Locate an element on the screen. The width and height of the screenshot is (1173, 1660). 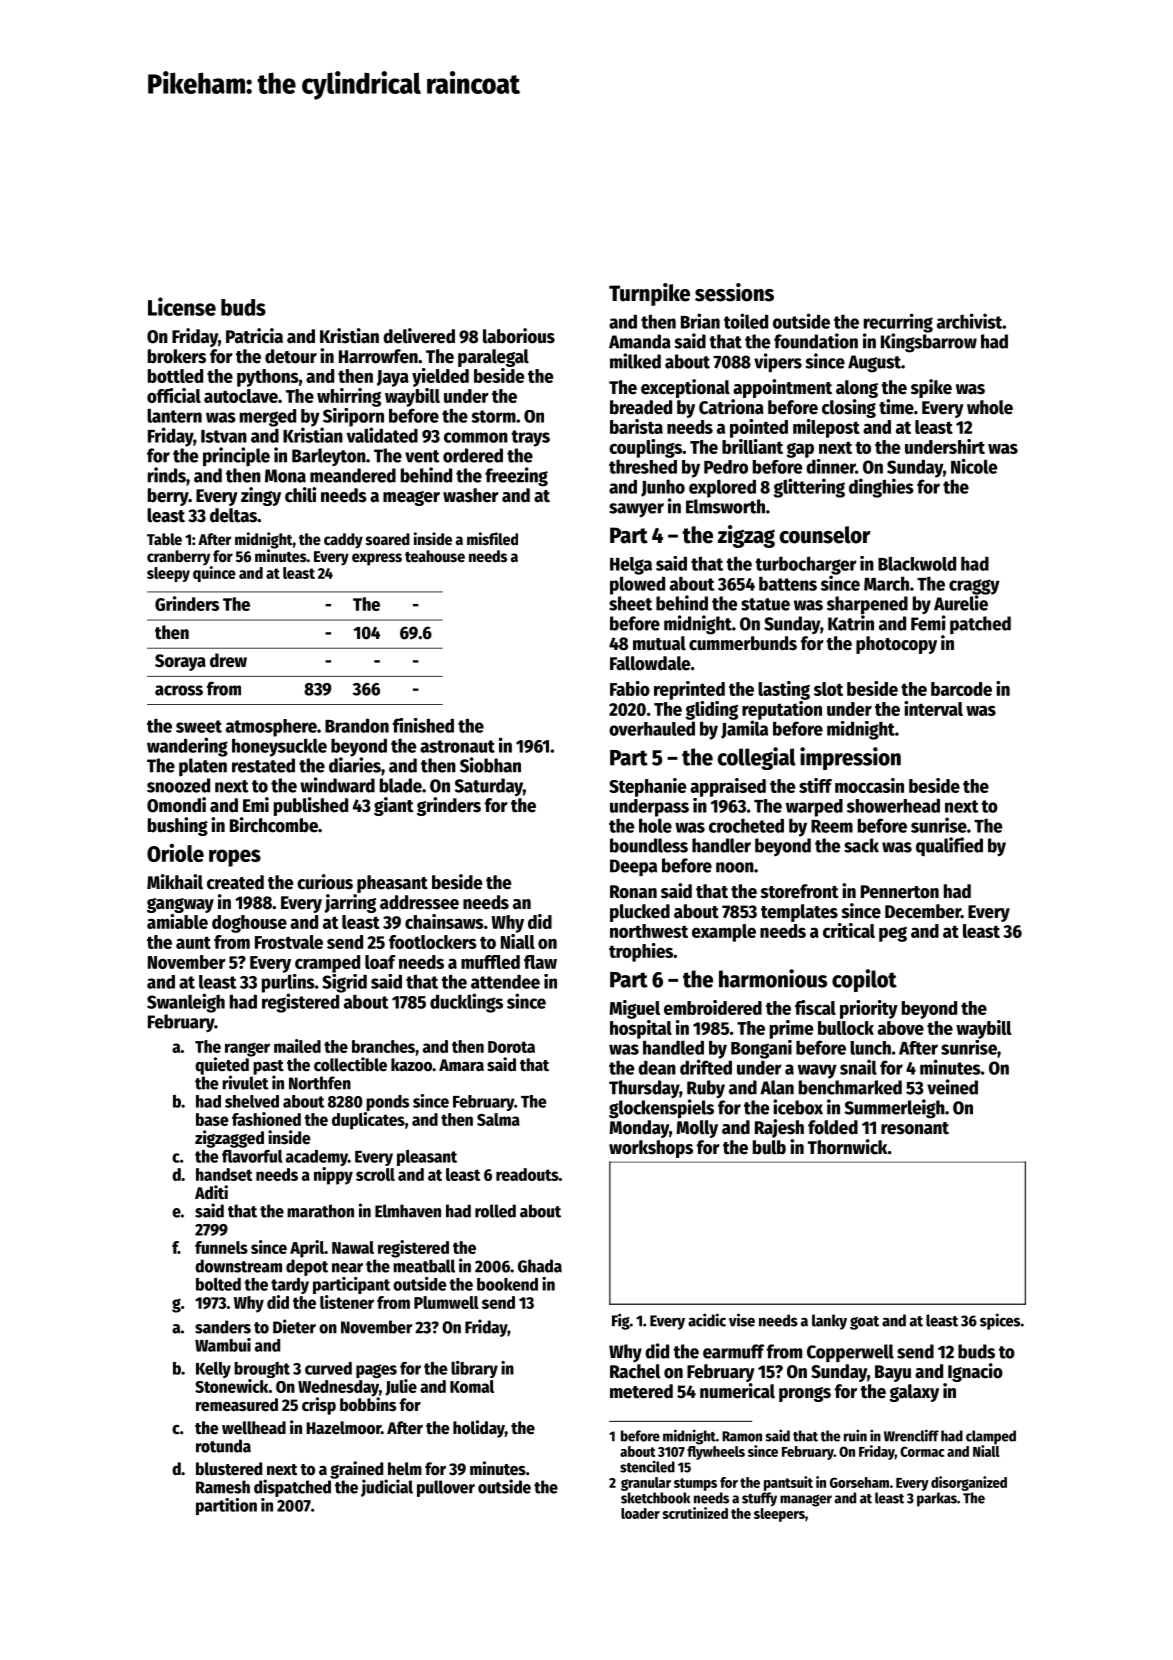
flaw is located at coordinates (540, 962).
